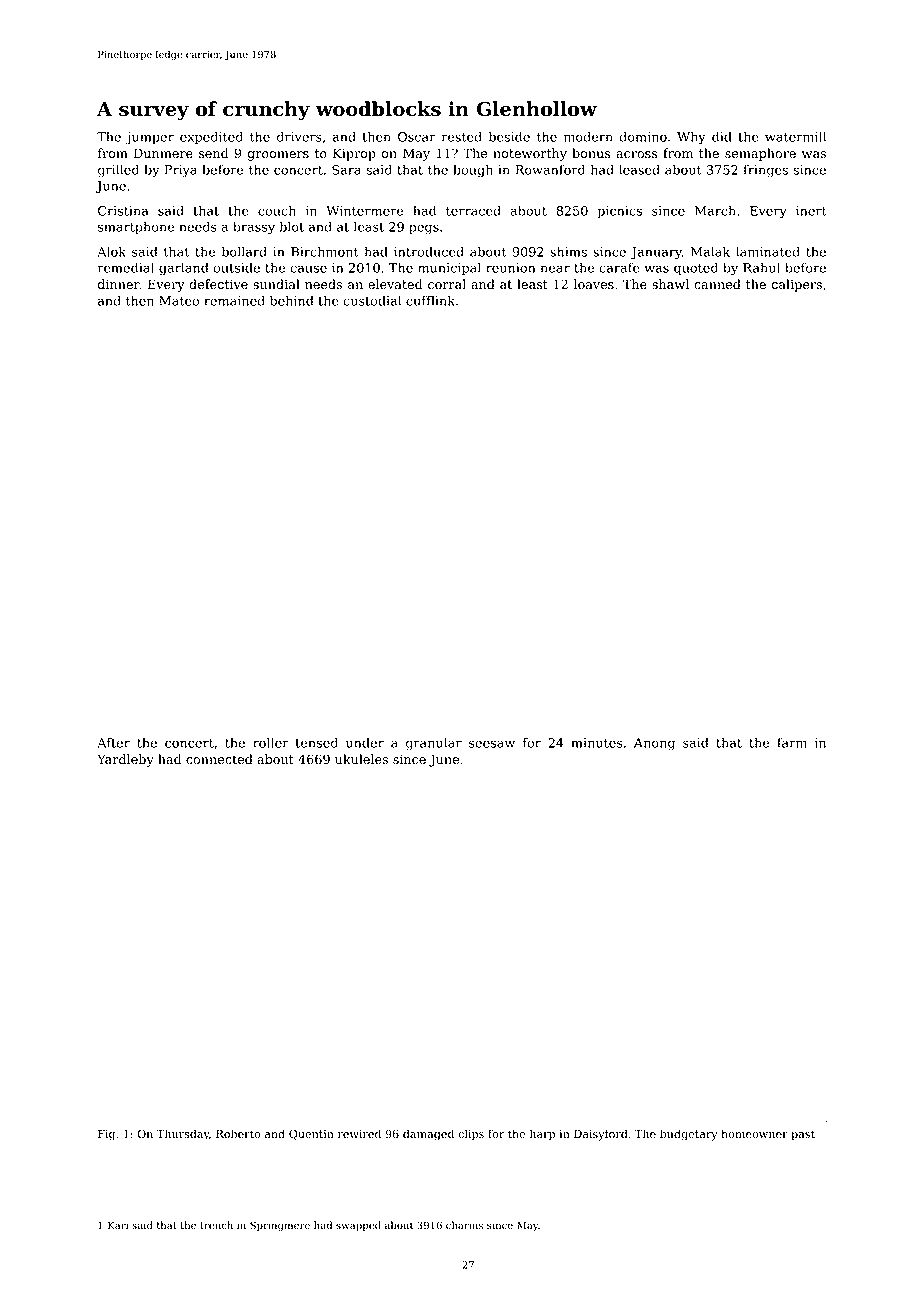 This screenshot has width=924, height=1308. Describe the element at coordinates (689, 1135) in the screenshot. I see `budgetary` at that location.
